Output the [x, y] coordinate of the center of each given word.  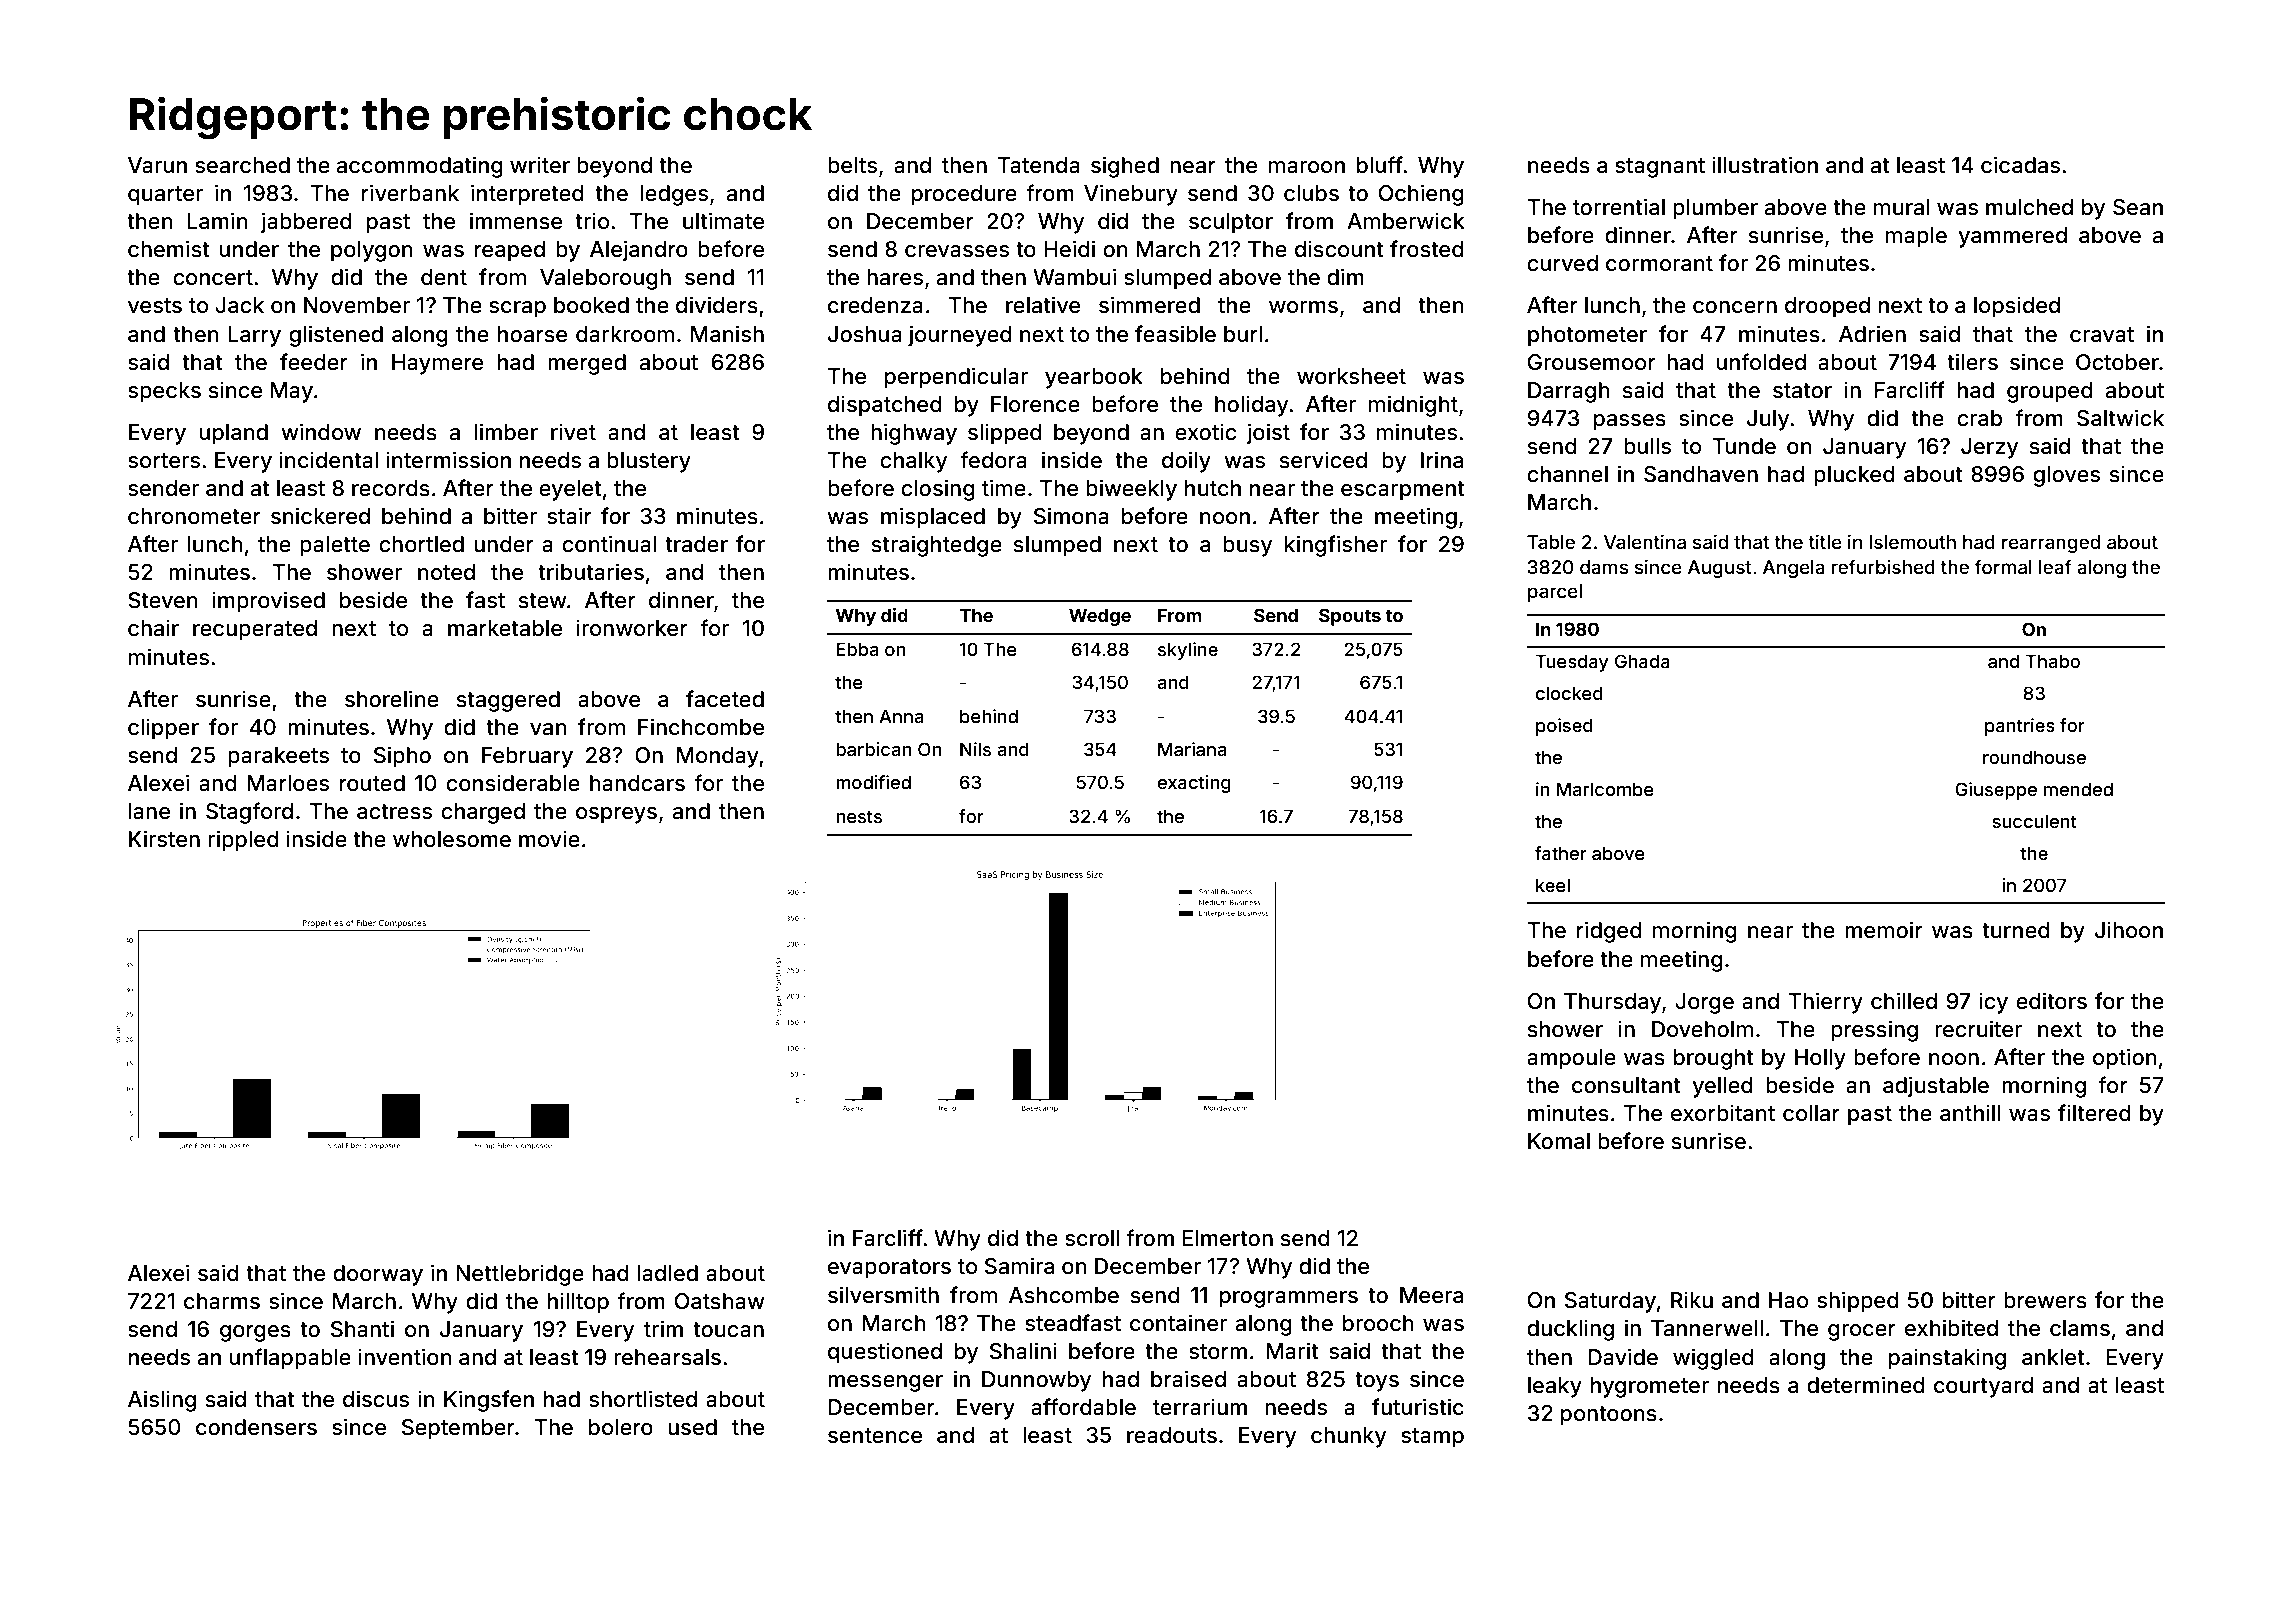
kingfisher [1336, 546]
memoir [1884, 930]
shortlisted [643, 1399]
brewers [2045, 1300]
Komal [1559, 1141]
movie [549, 839]
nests [859, 816]
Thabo [2053, 661]
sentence [875, 1436]
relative [1043, 305]
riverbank [410, 193]
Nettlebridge [520, 1275]
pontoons [1609, 1416]
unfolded [1761, 362]
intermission [448, 460]
